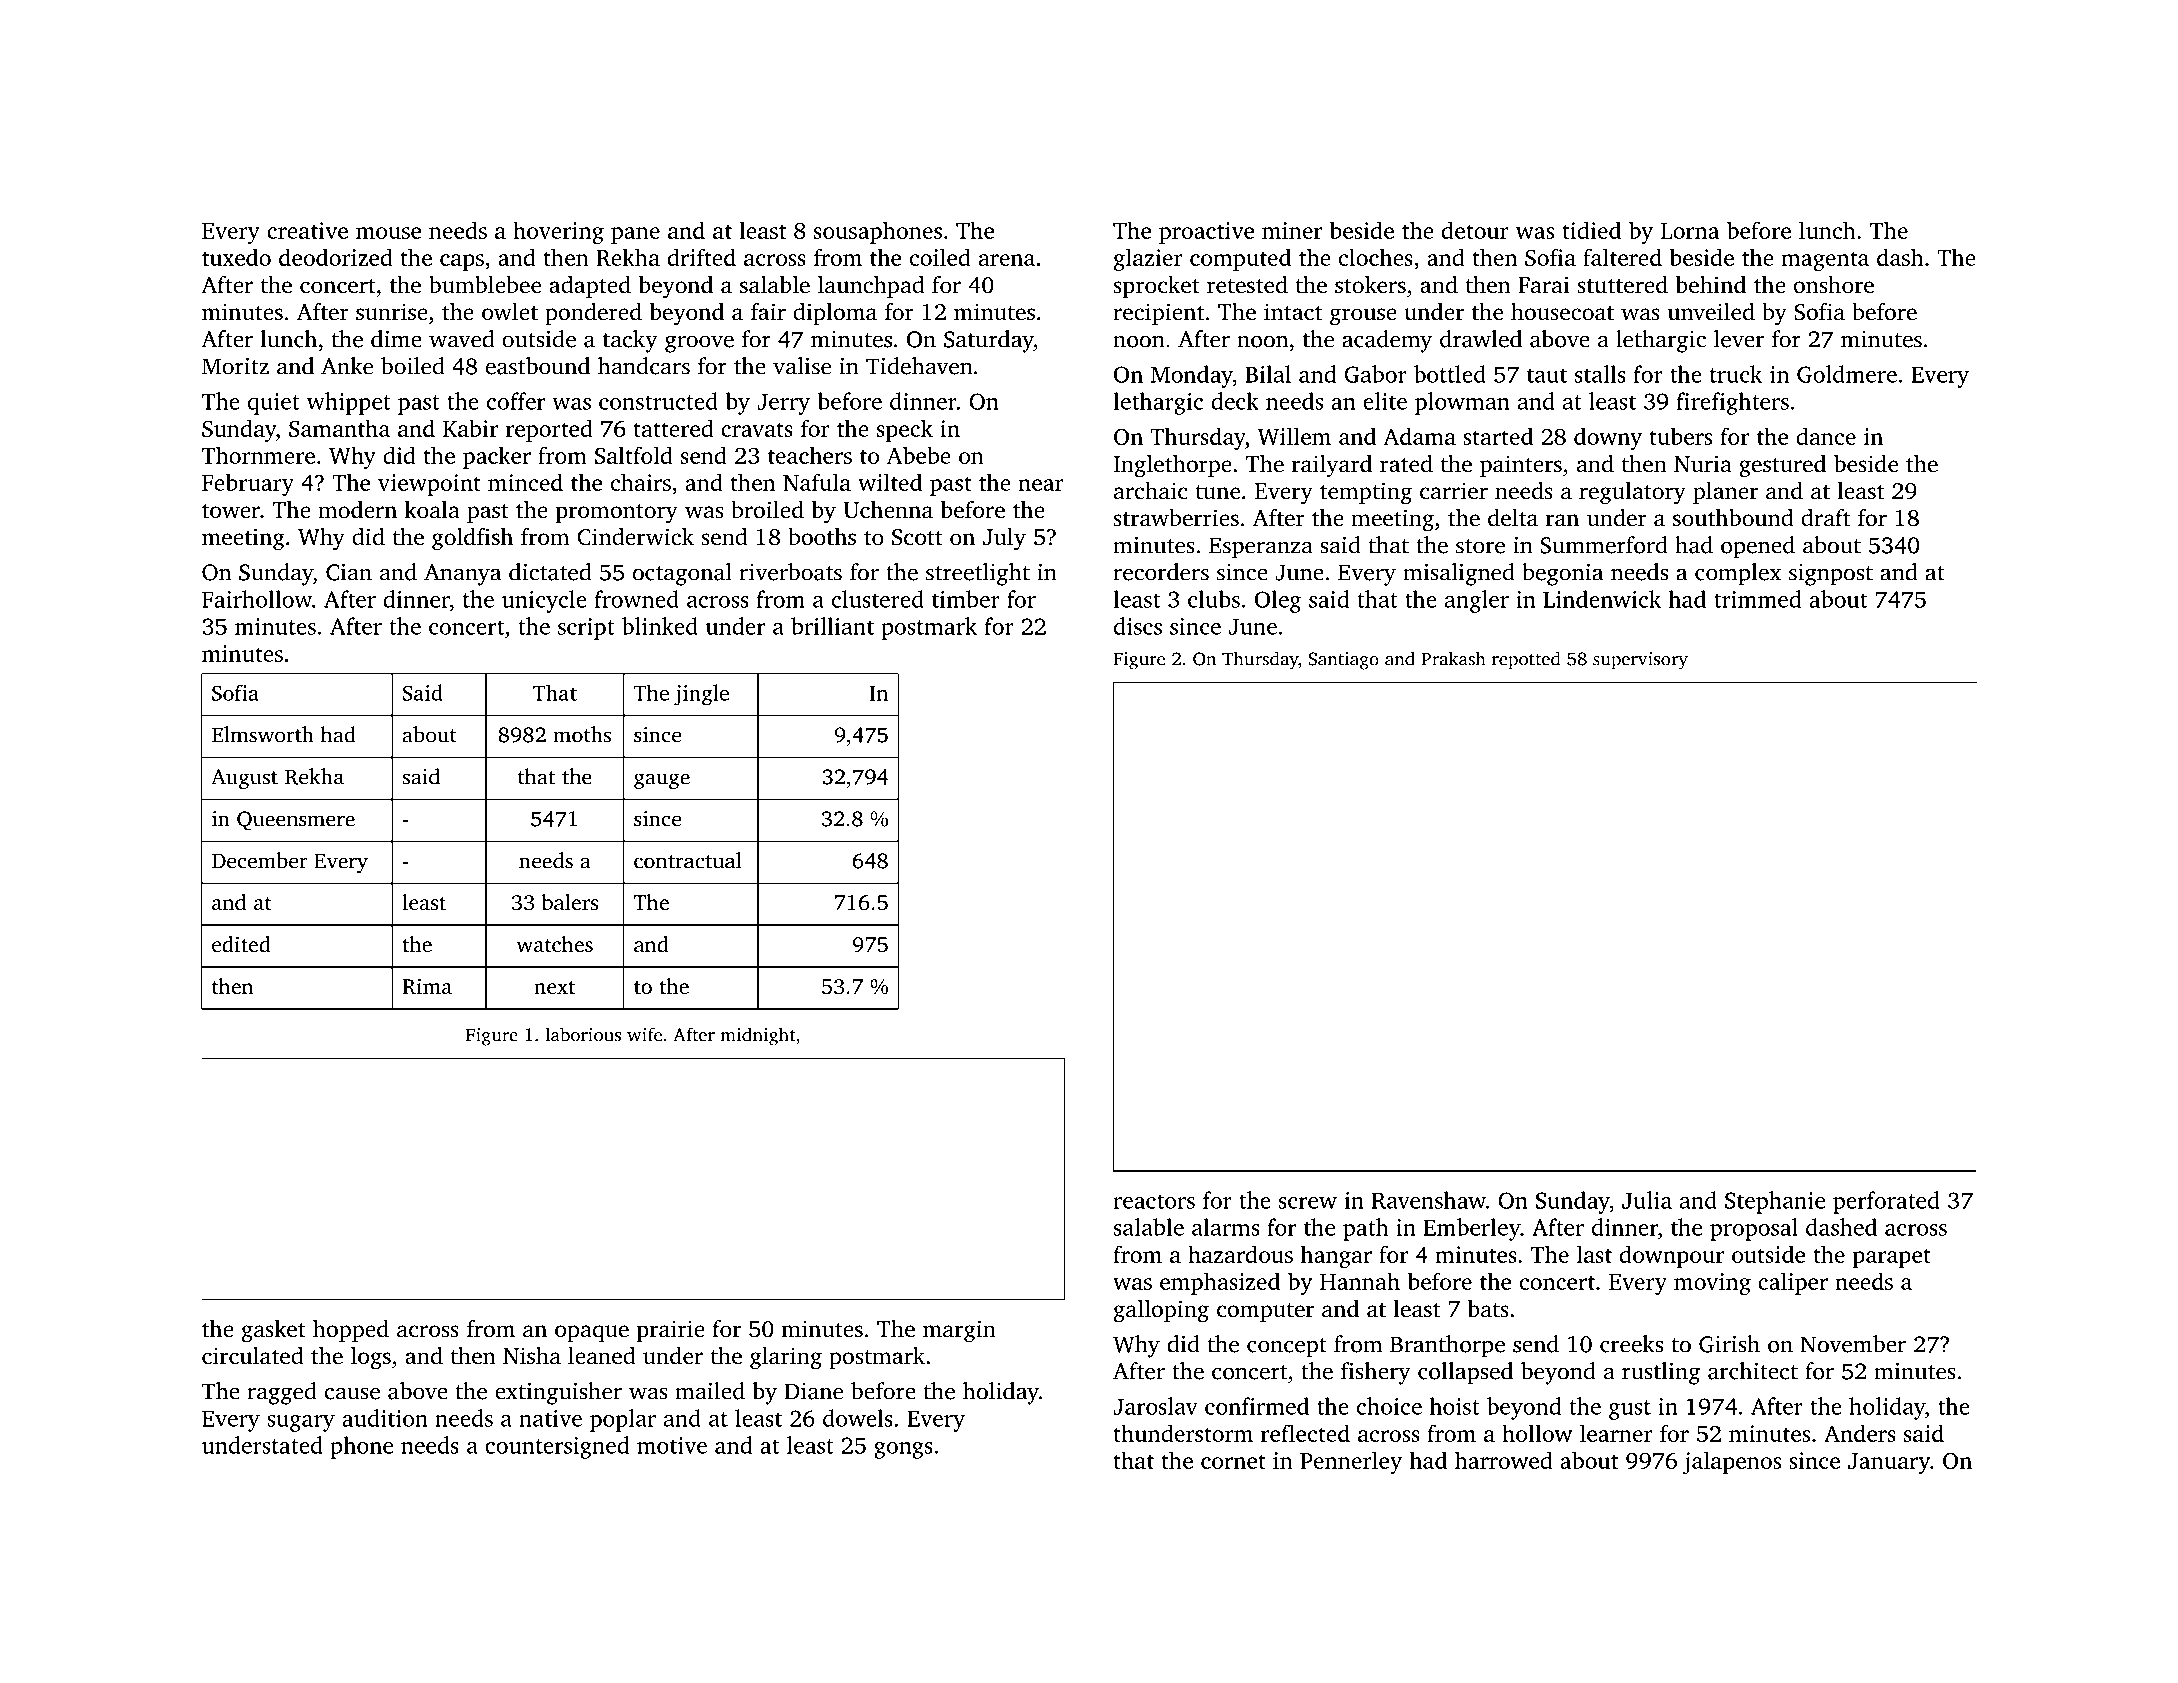  Describe the element at coordinates (1292, 230) in the image. I see `miner` at that location.
